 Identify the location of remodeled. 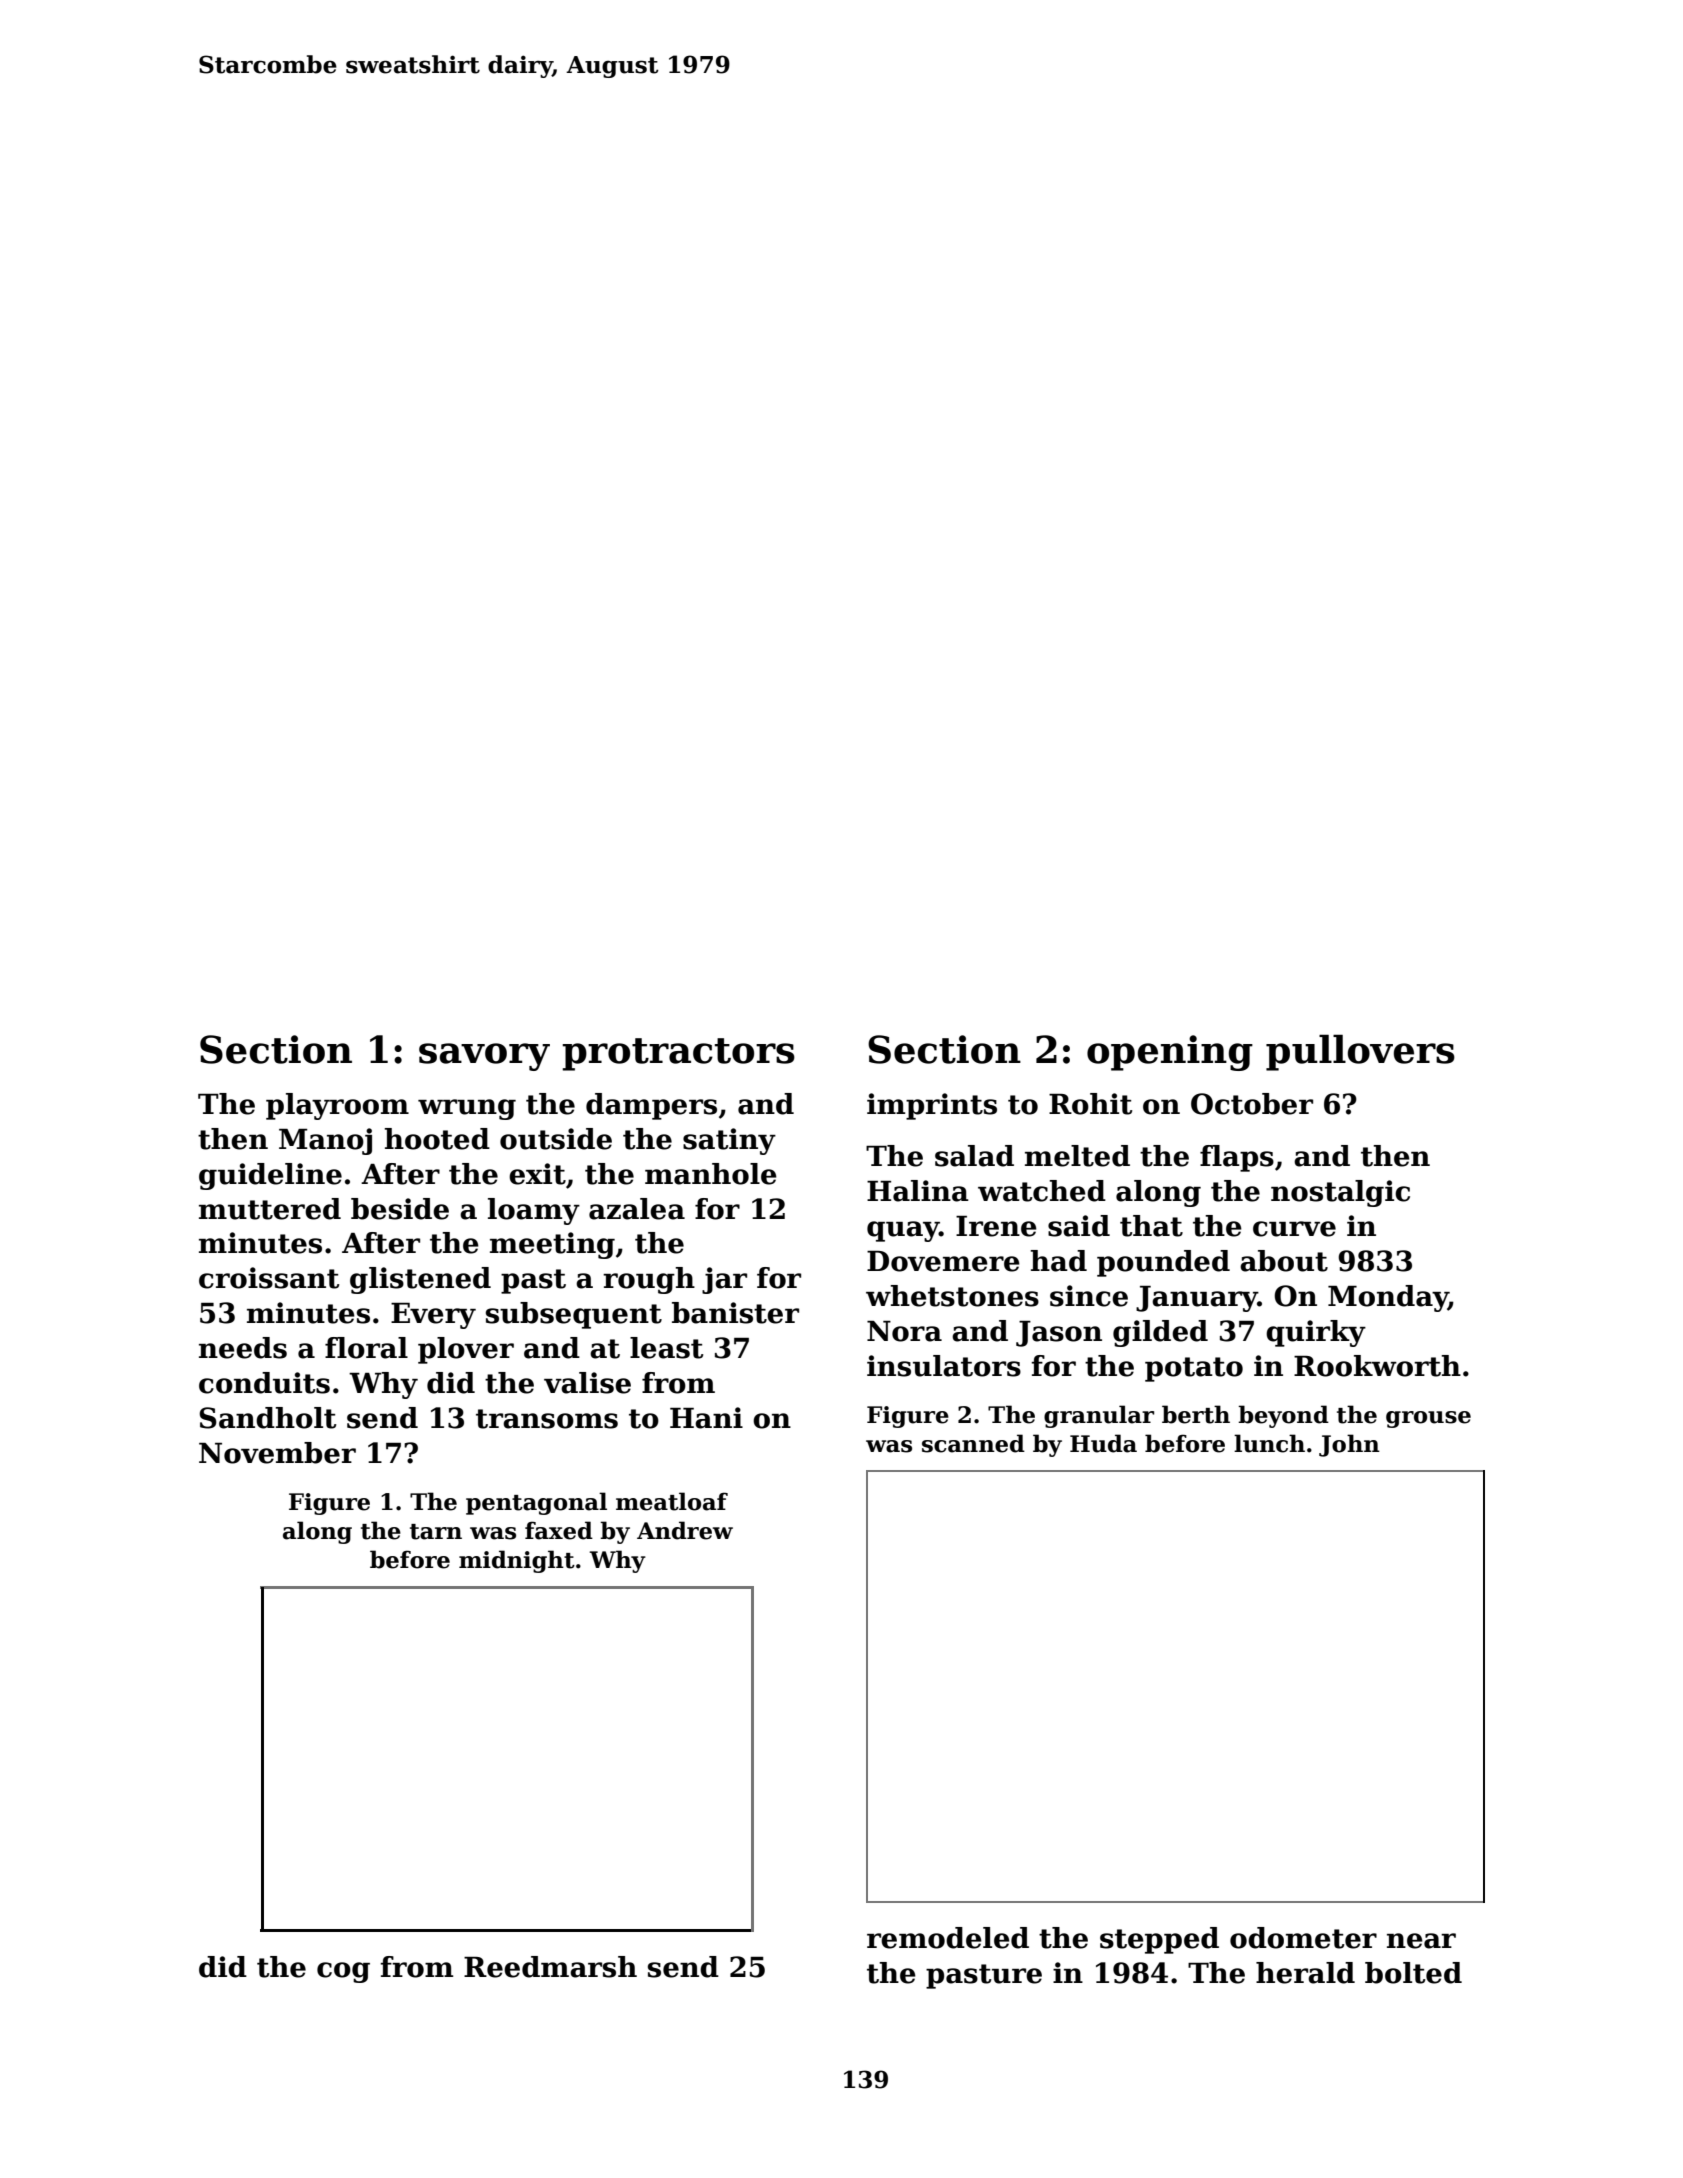
(948, 1938).
